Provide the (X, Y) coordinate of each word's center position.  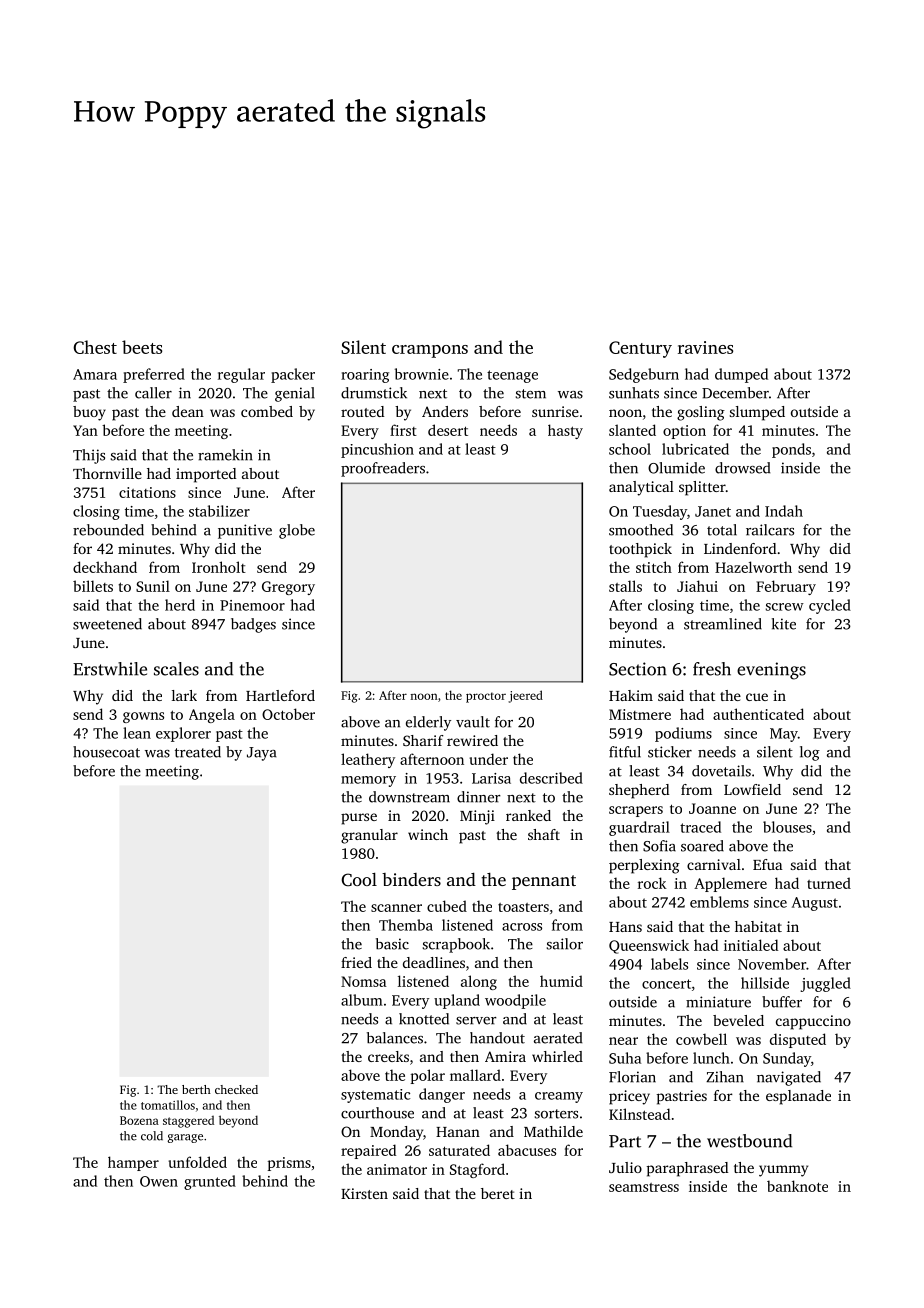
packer (293, 375)
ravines (705, 347)
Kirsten (364, 1193)
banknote (797, 1186)
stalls (625, 586)
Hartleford (280, 695)
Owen (159, 1181)
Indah (784, 511)
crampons (430, 351)
